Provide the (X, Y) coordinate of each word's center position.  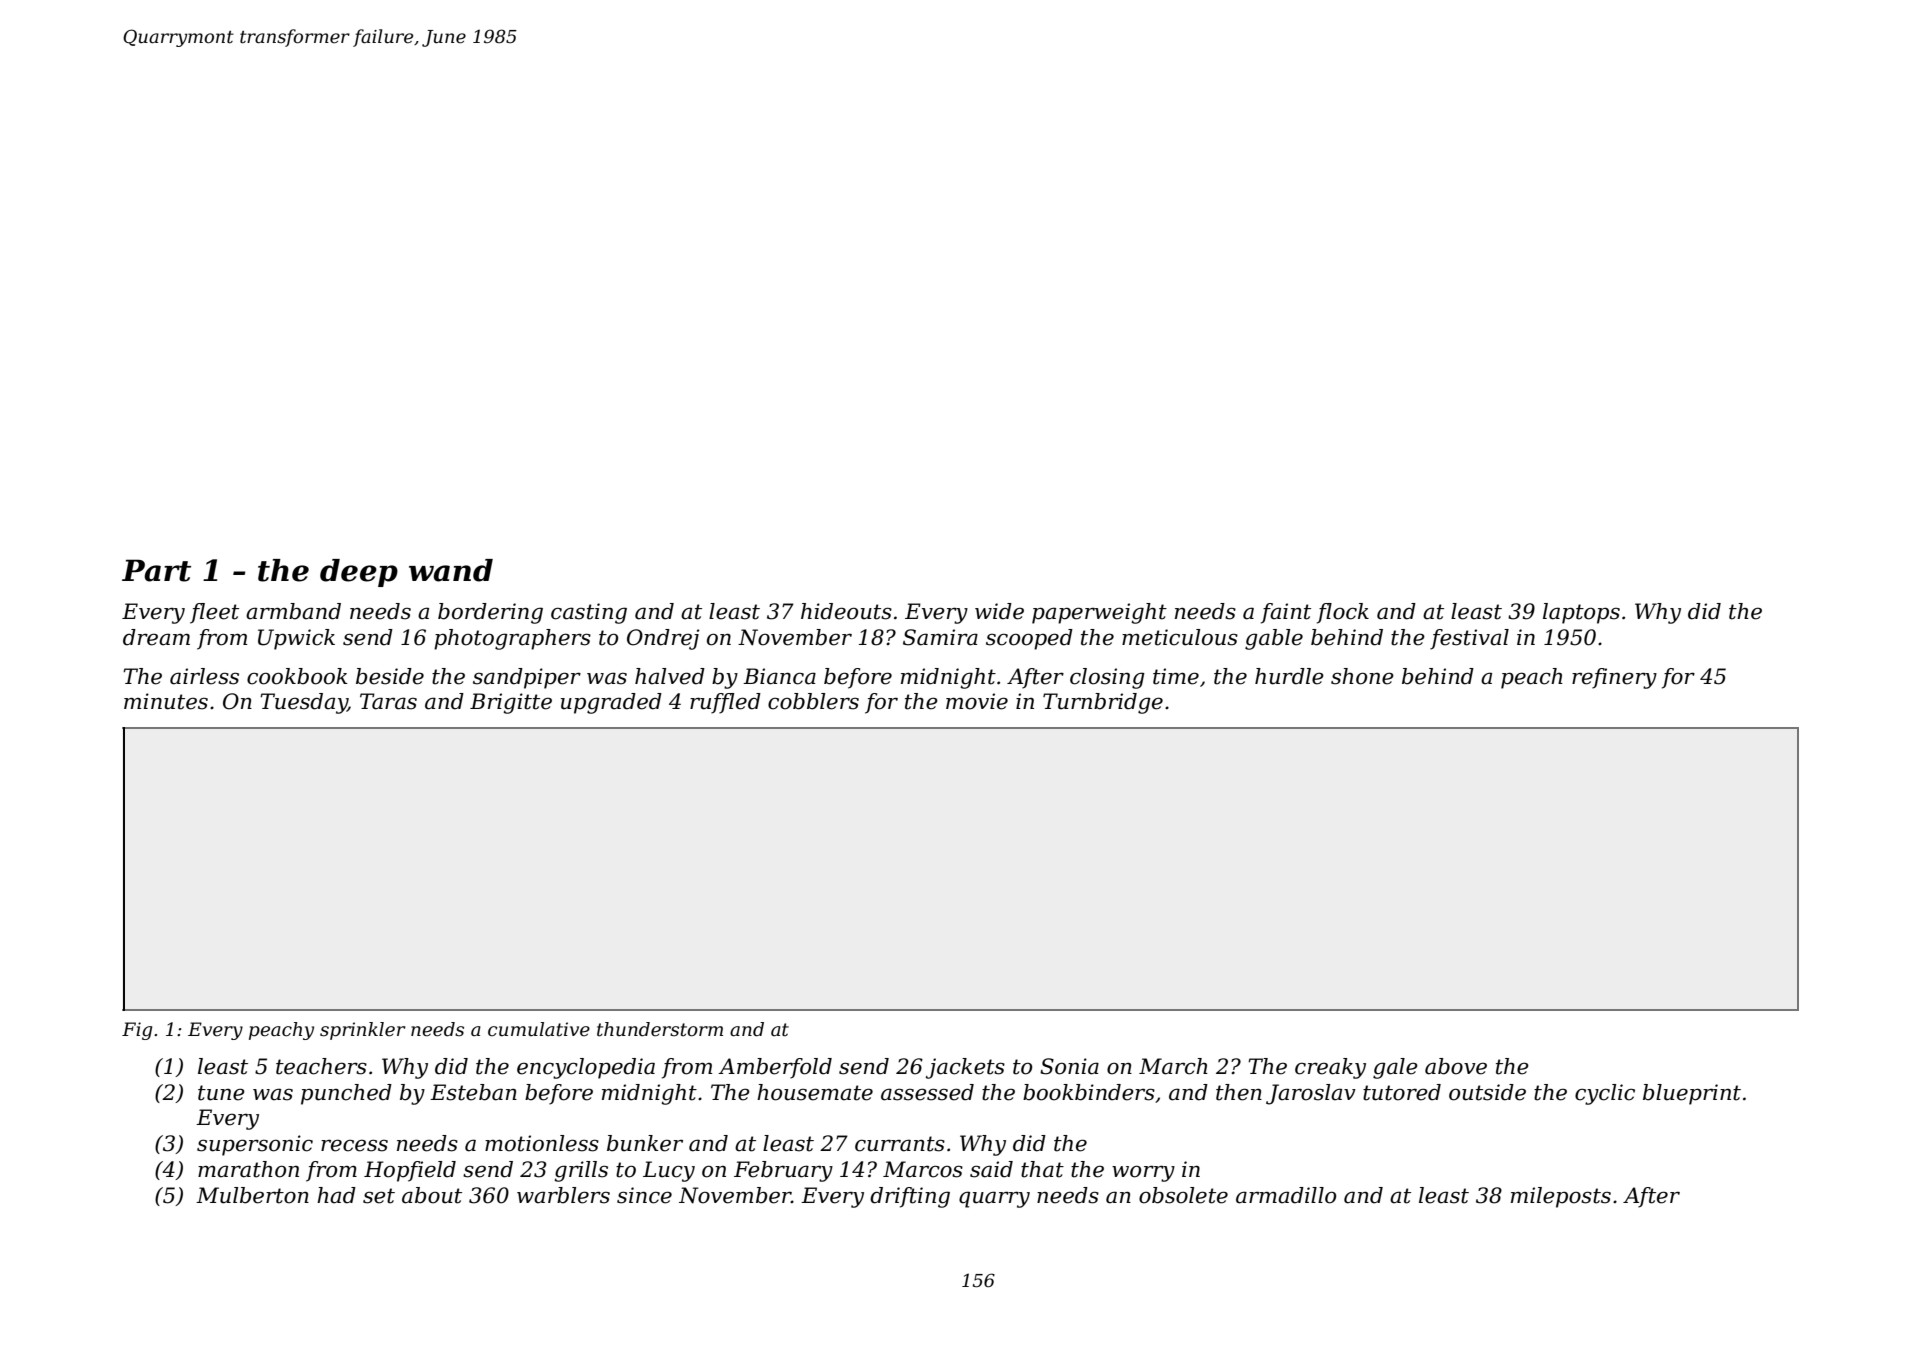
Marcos (923, 1169)
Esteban (473, 1092)
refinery (1614, 678)
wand (451, 570)
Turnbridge (1103, 703)
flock (1343, 613)
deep (359, 573)
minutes (166, 701)
